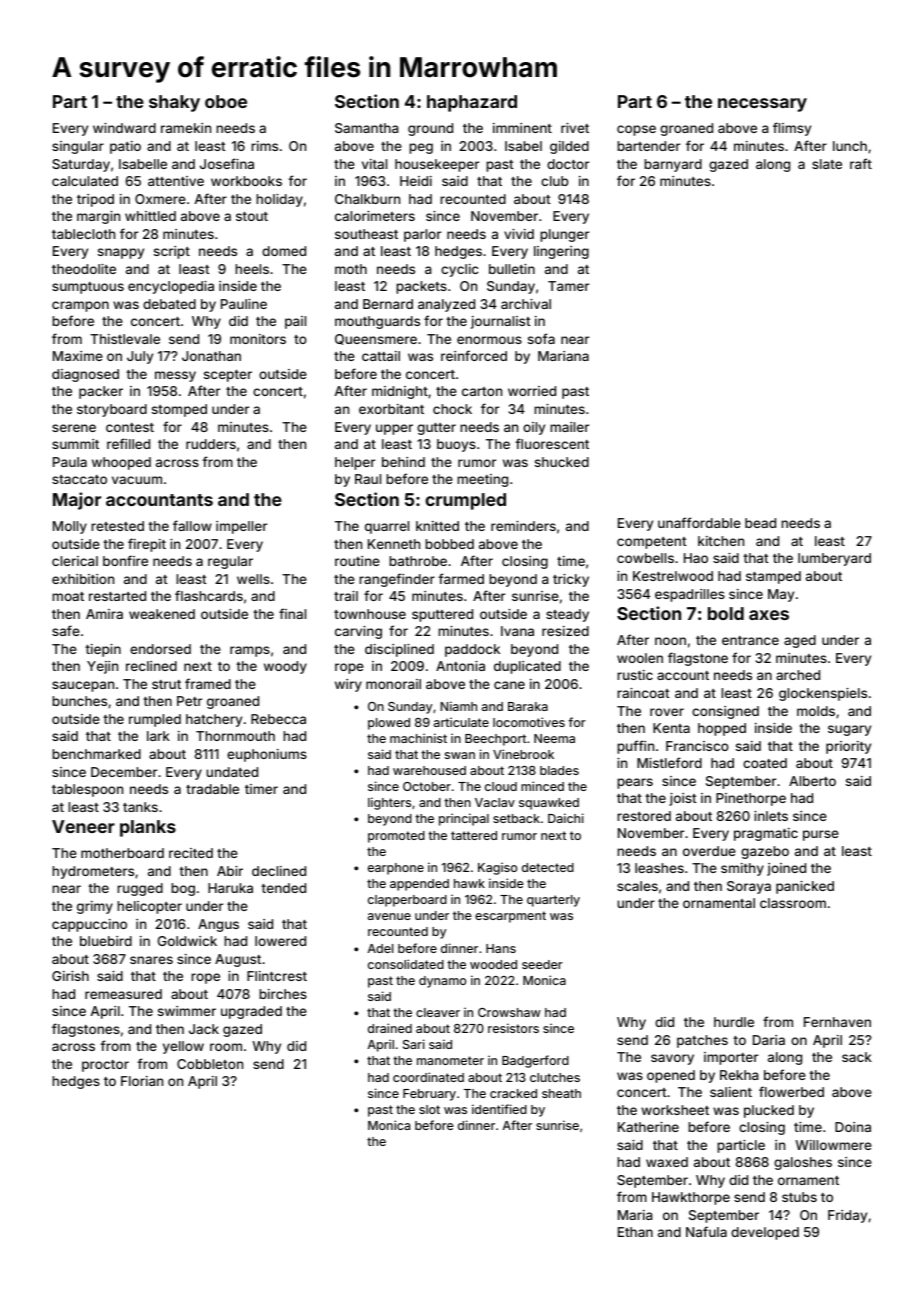 The width and height of the page is (924, 1308). I want to click on Thistlevale, so click(125, 339).
